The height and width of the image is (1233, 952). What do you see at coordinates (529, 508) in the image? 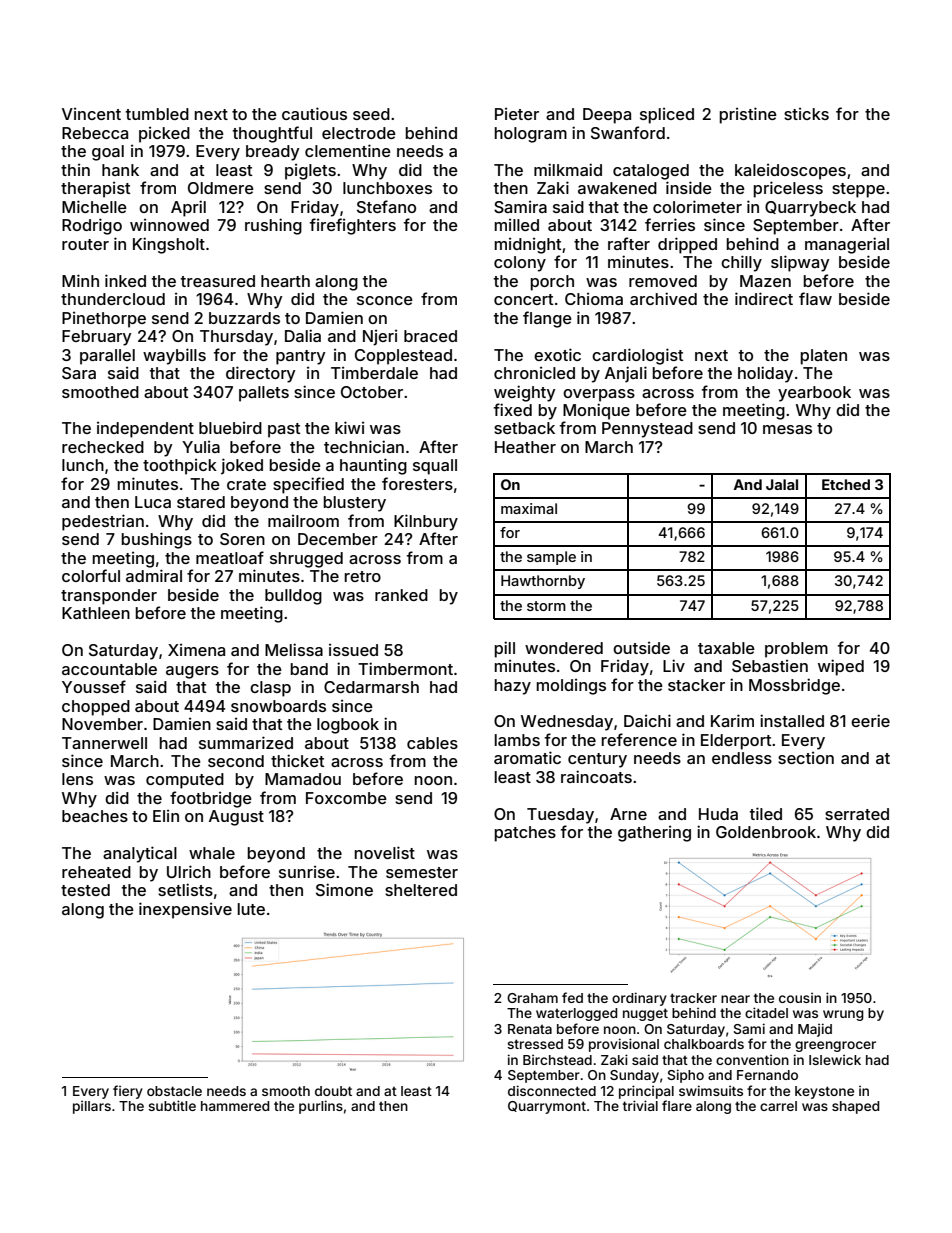
I see `maximal` at bounding box center [529, 508].
